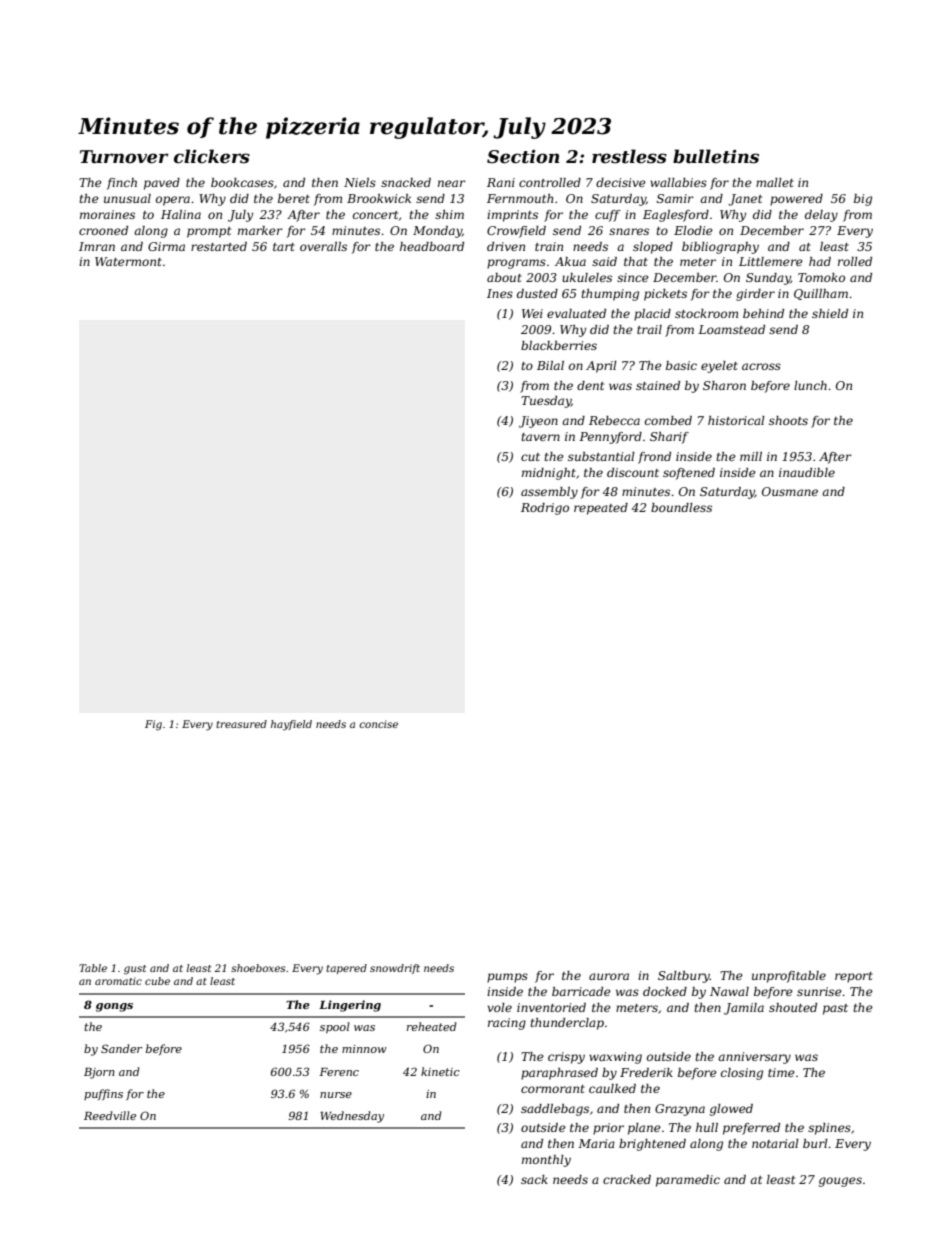 The height and width of the screenshot is (1233, 952). I want to click on softened, so click(689, 474).
